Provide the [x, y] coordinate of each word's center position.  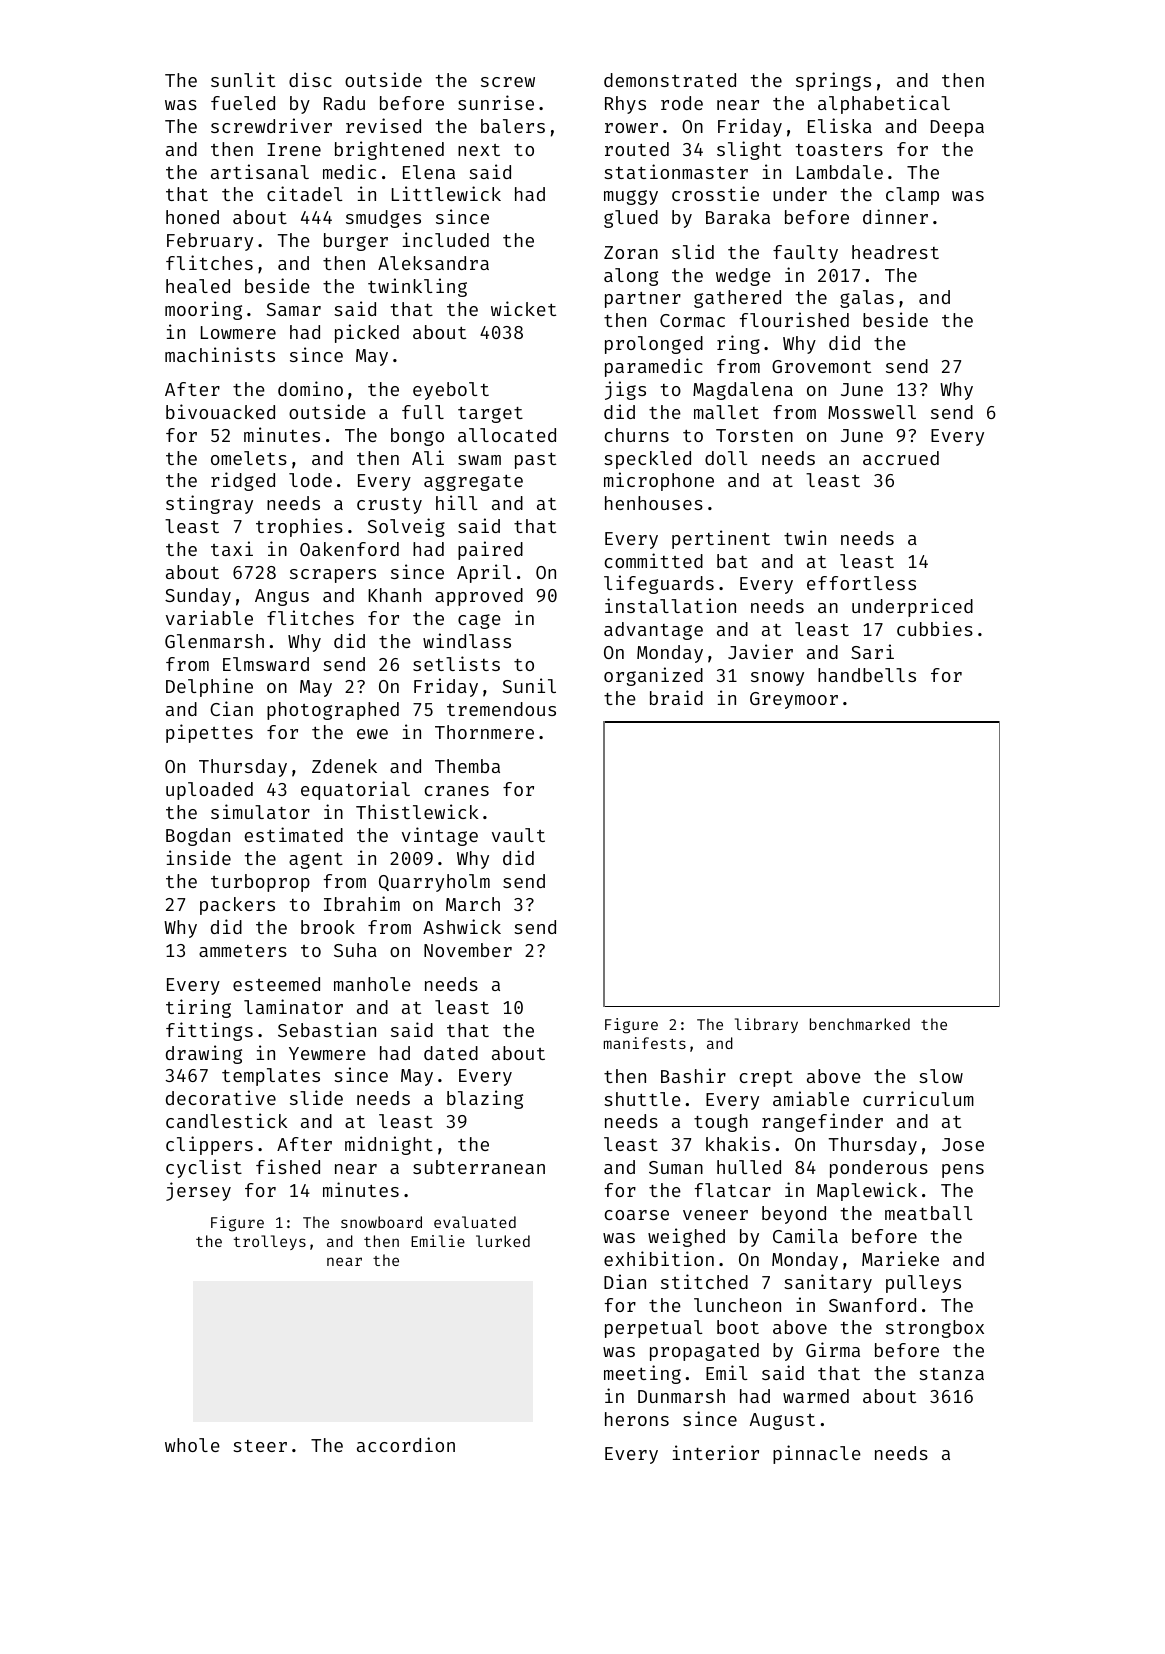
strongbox [935, 1329]
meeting [642, 1374]
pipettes [209, 733]
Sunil [529, 685]
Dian [625, 1281]
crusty [389, 506]
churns [636, 435]
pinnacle [817, 1454]
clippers [209, 1145]
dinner [895, 216]
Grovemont [821, 366]
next [479, 150]
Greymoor [794, 700]
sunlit [243, 79]
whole [192, 1445]
